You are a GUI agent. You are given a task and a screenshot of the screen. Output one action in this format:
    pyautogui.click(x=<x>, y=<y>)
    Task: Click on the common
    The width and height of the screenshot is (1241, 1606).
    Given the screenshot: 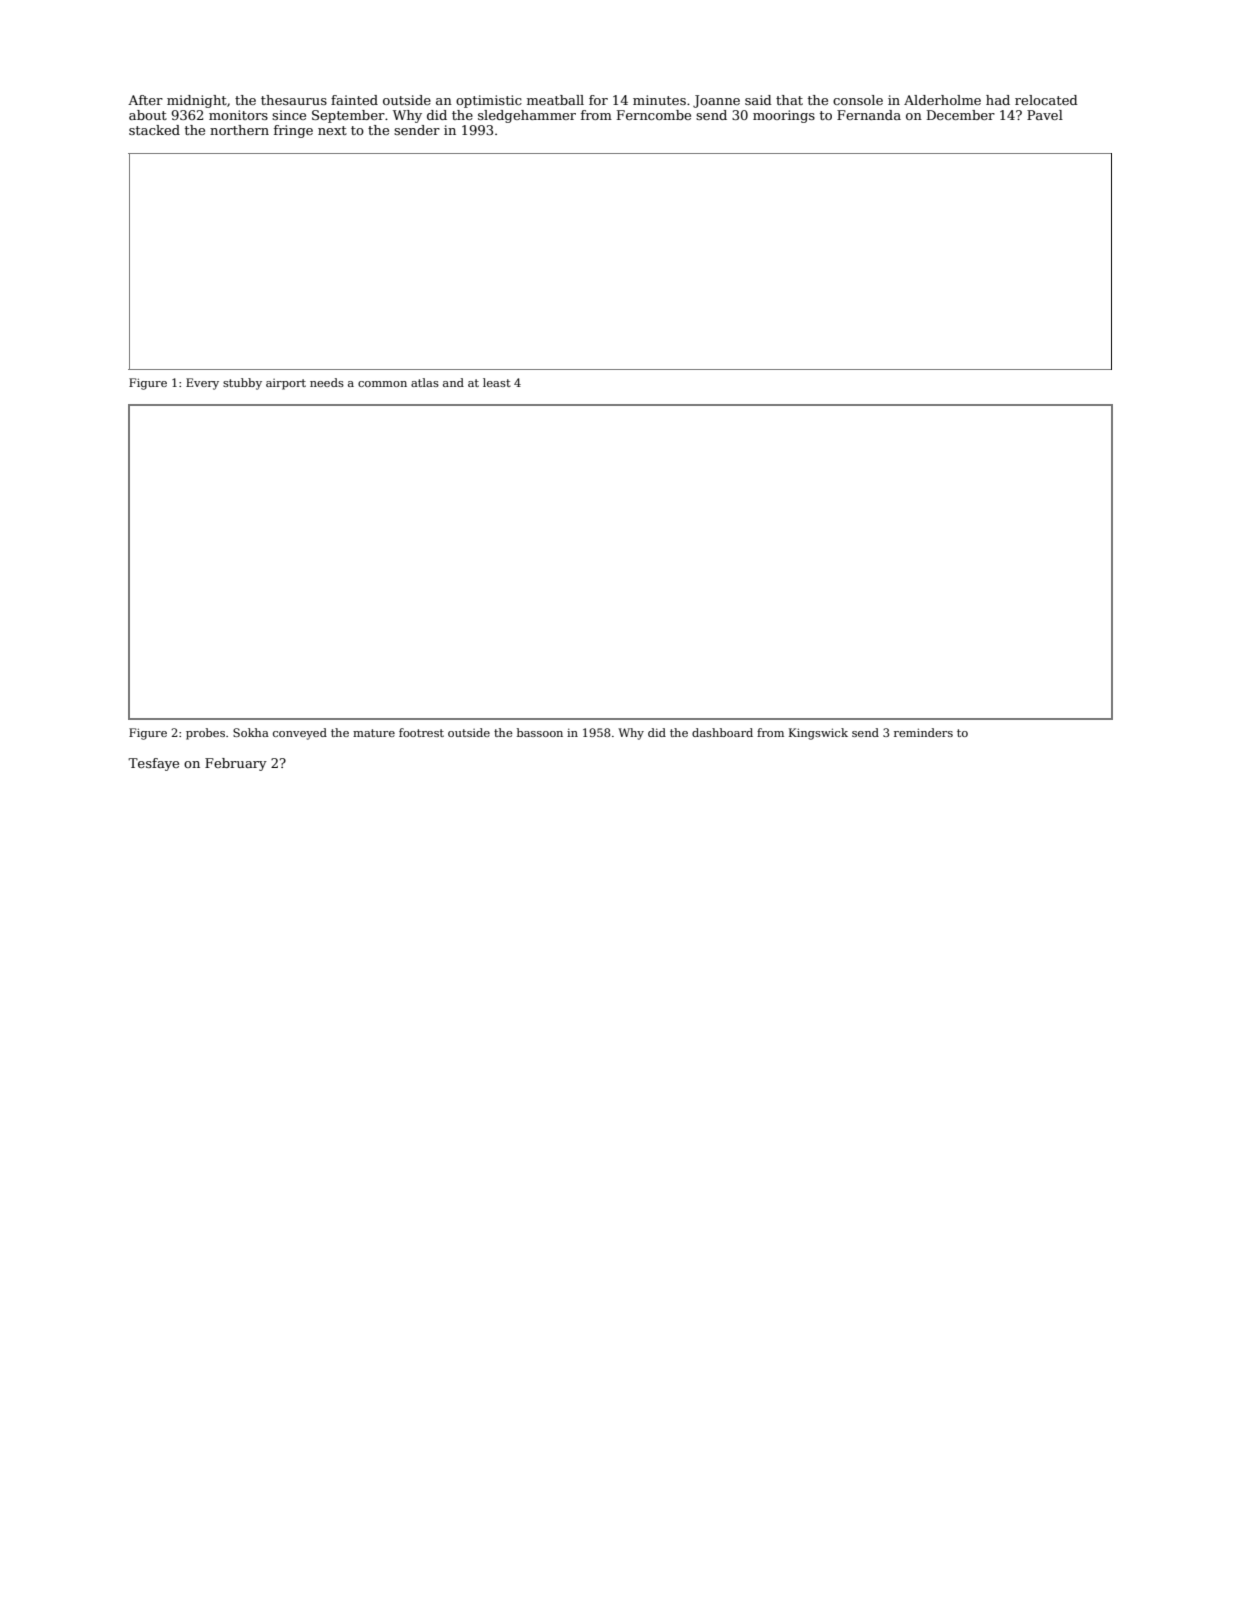 What is the action you would take?
    pyautogui.click(x=382, y=384)
